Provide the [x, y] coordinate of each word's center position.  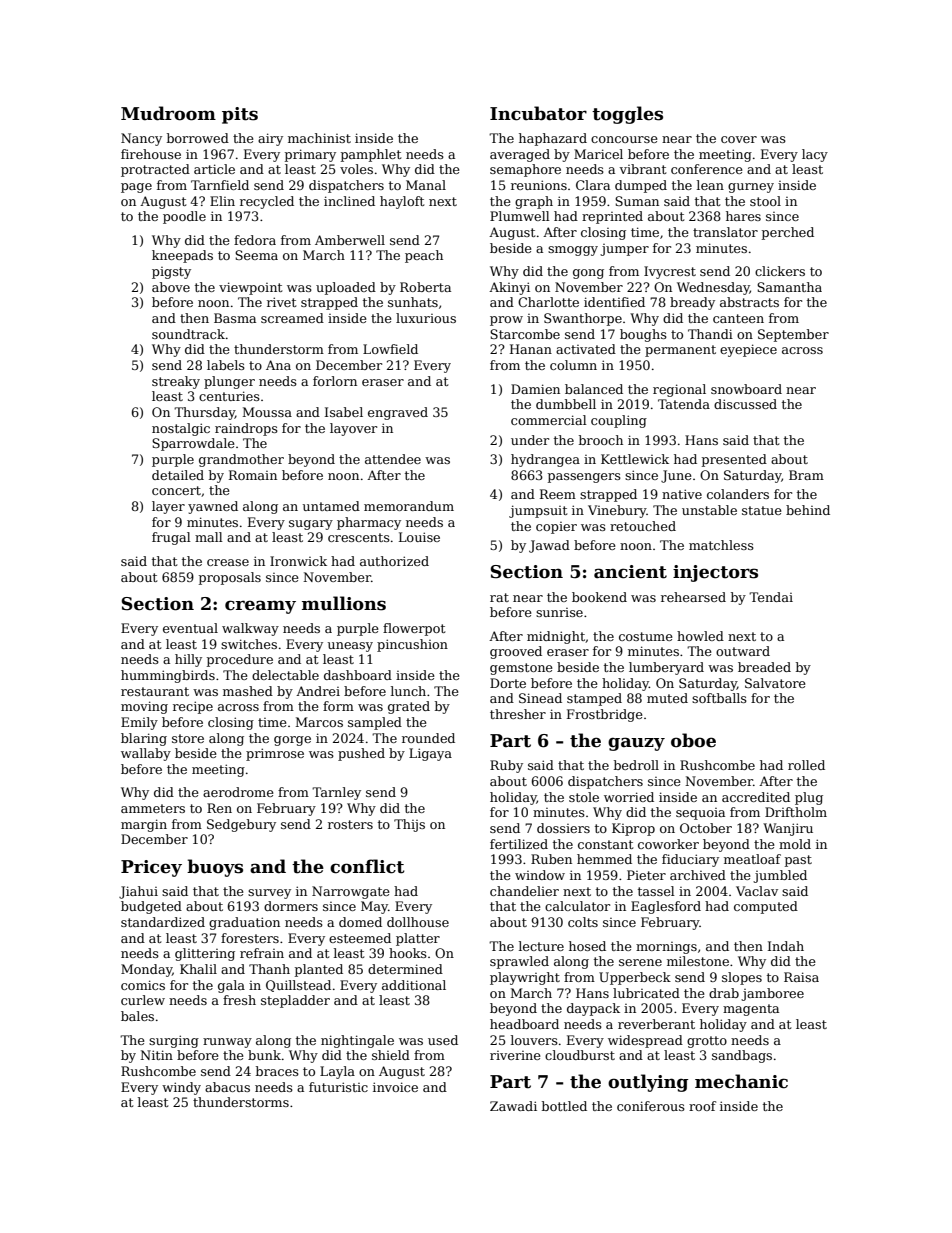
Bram [806, 475]
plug [809, 798]
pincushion [412, 645]
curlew [143, 1000]
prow [506, 321]
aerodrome [238, 792]
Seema [256, 255]
